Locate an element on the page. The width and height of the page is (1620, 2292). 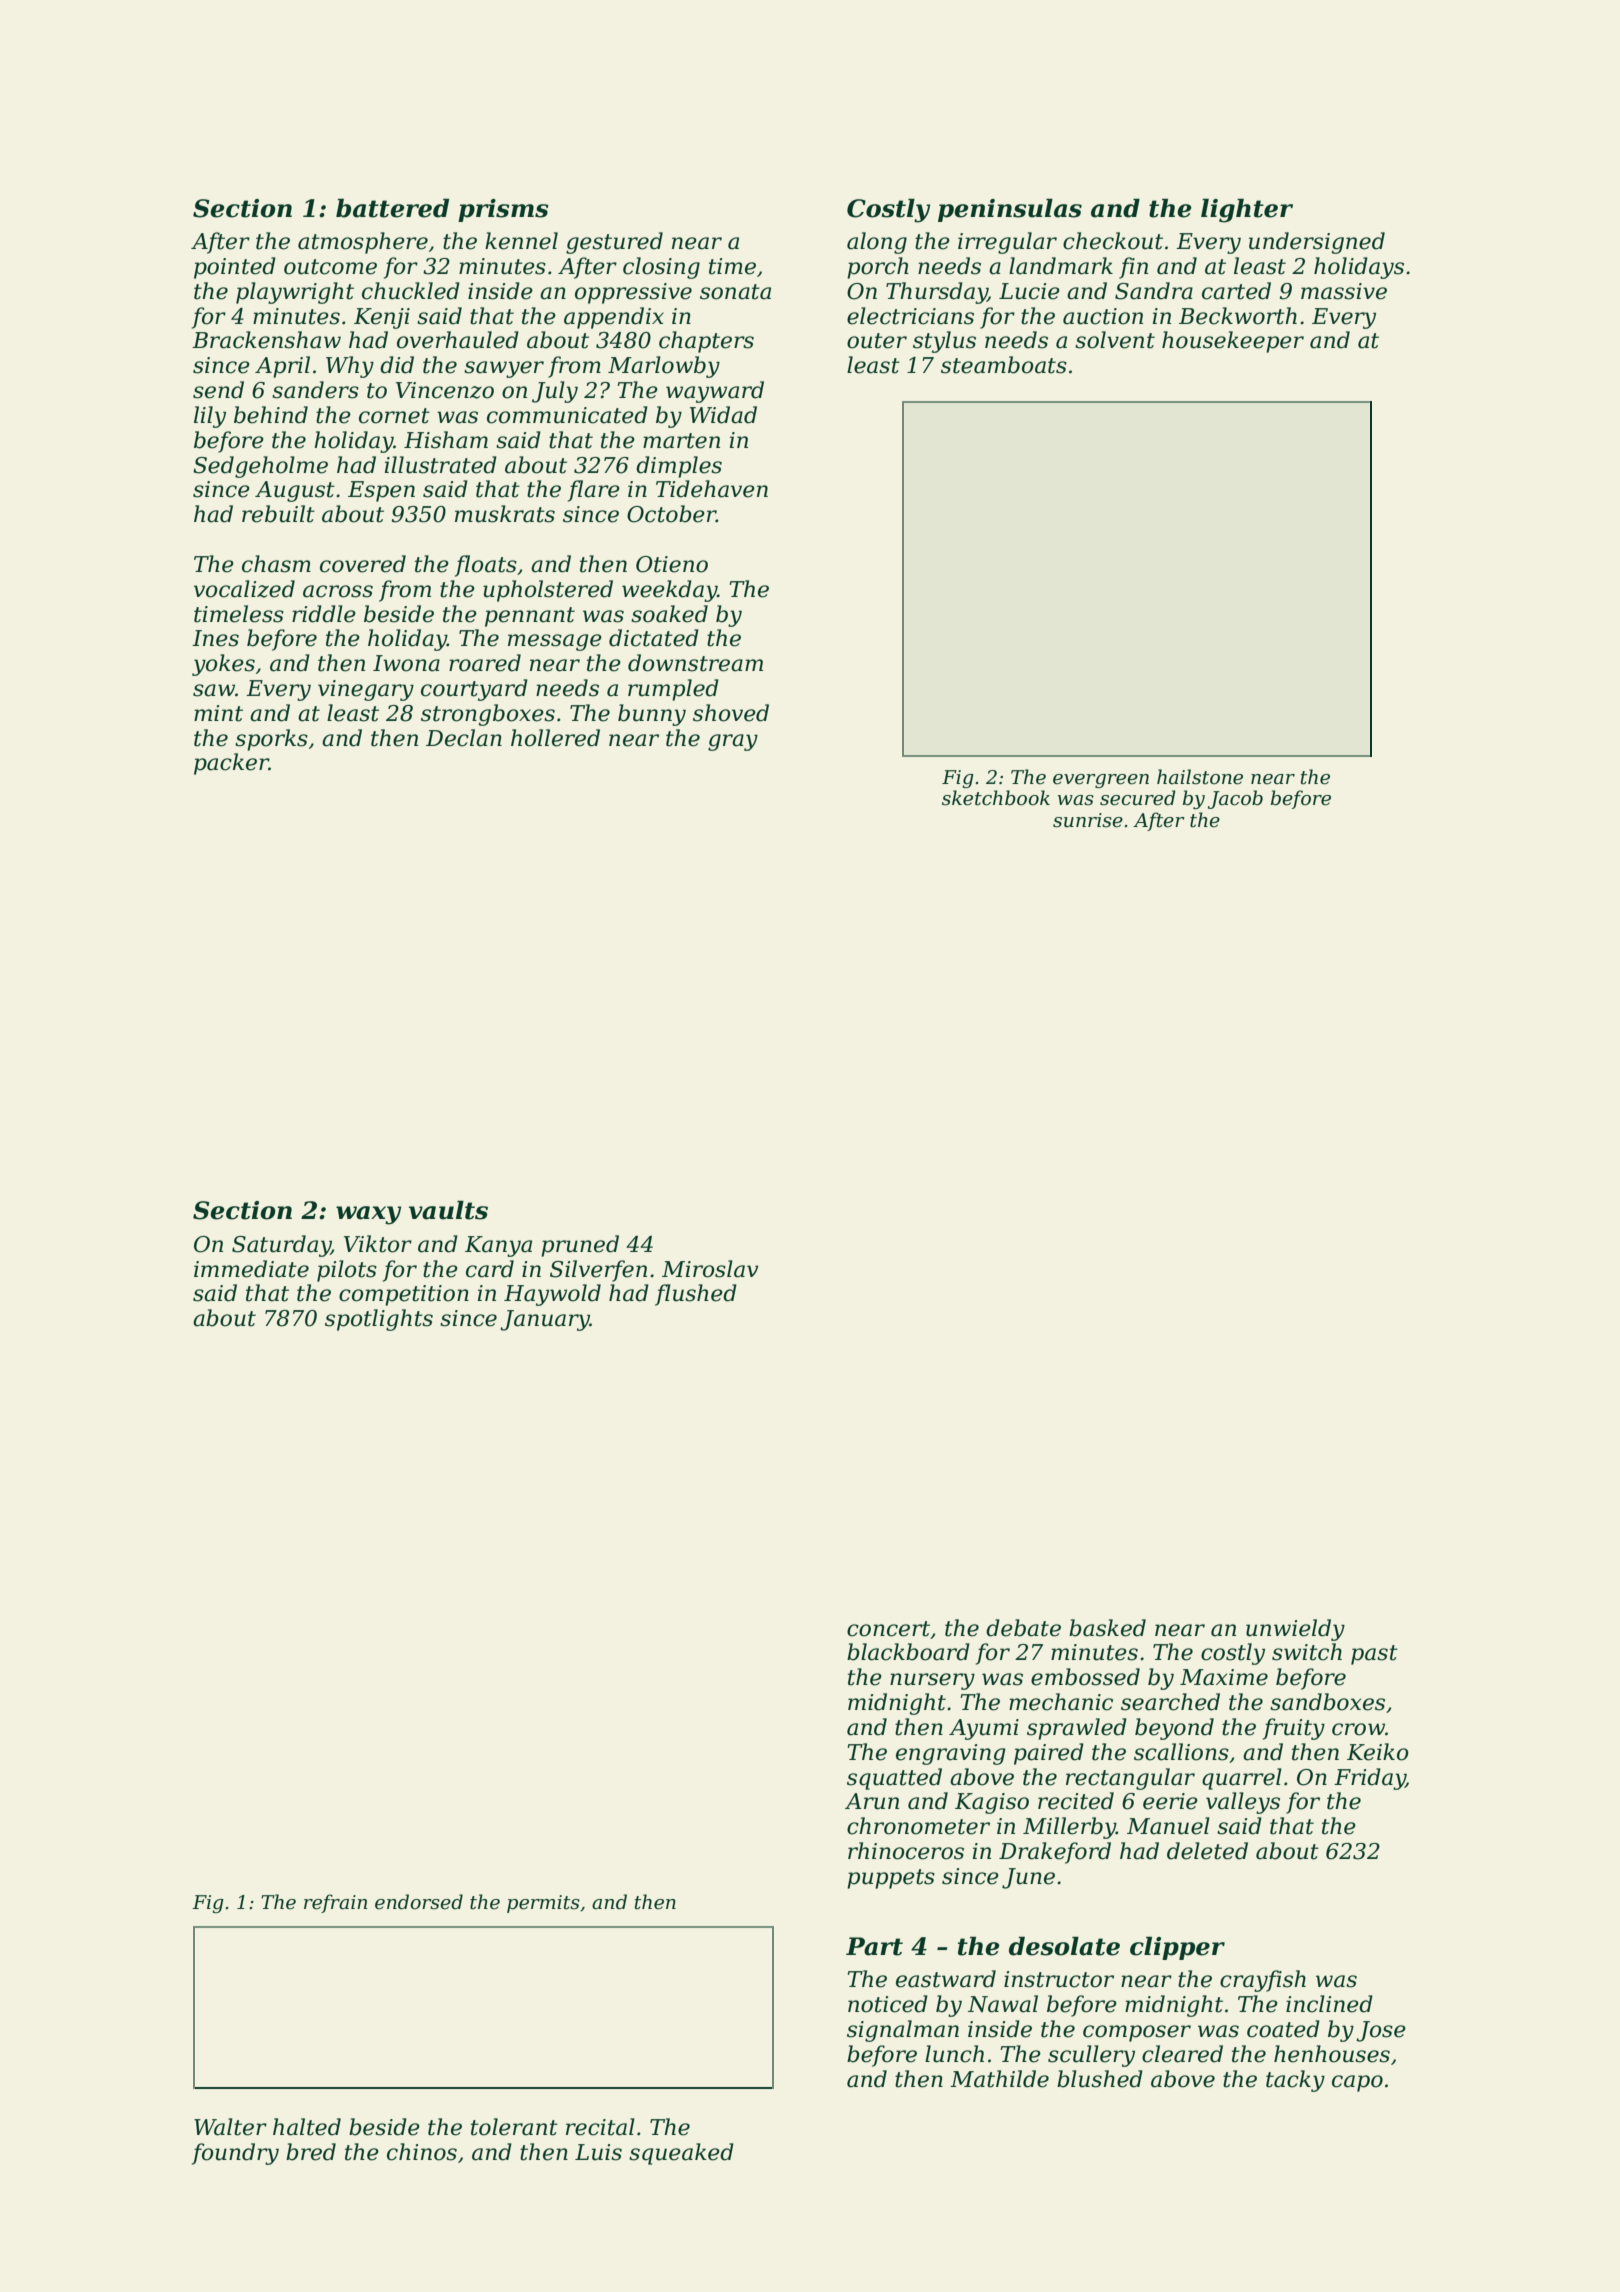
housekeeper is located at coordinates (1233, 342).
